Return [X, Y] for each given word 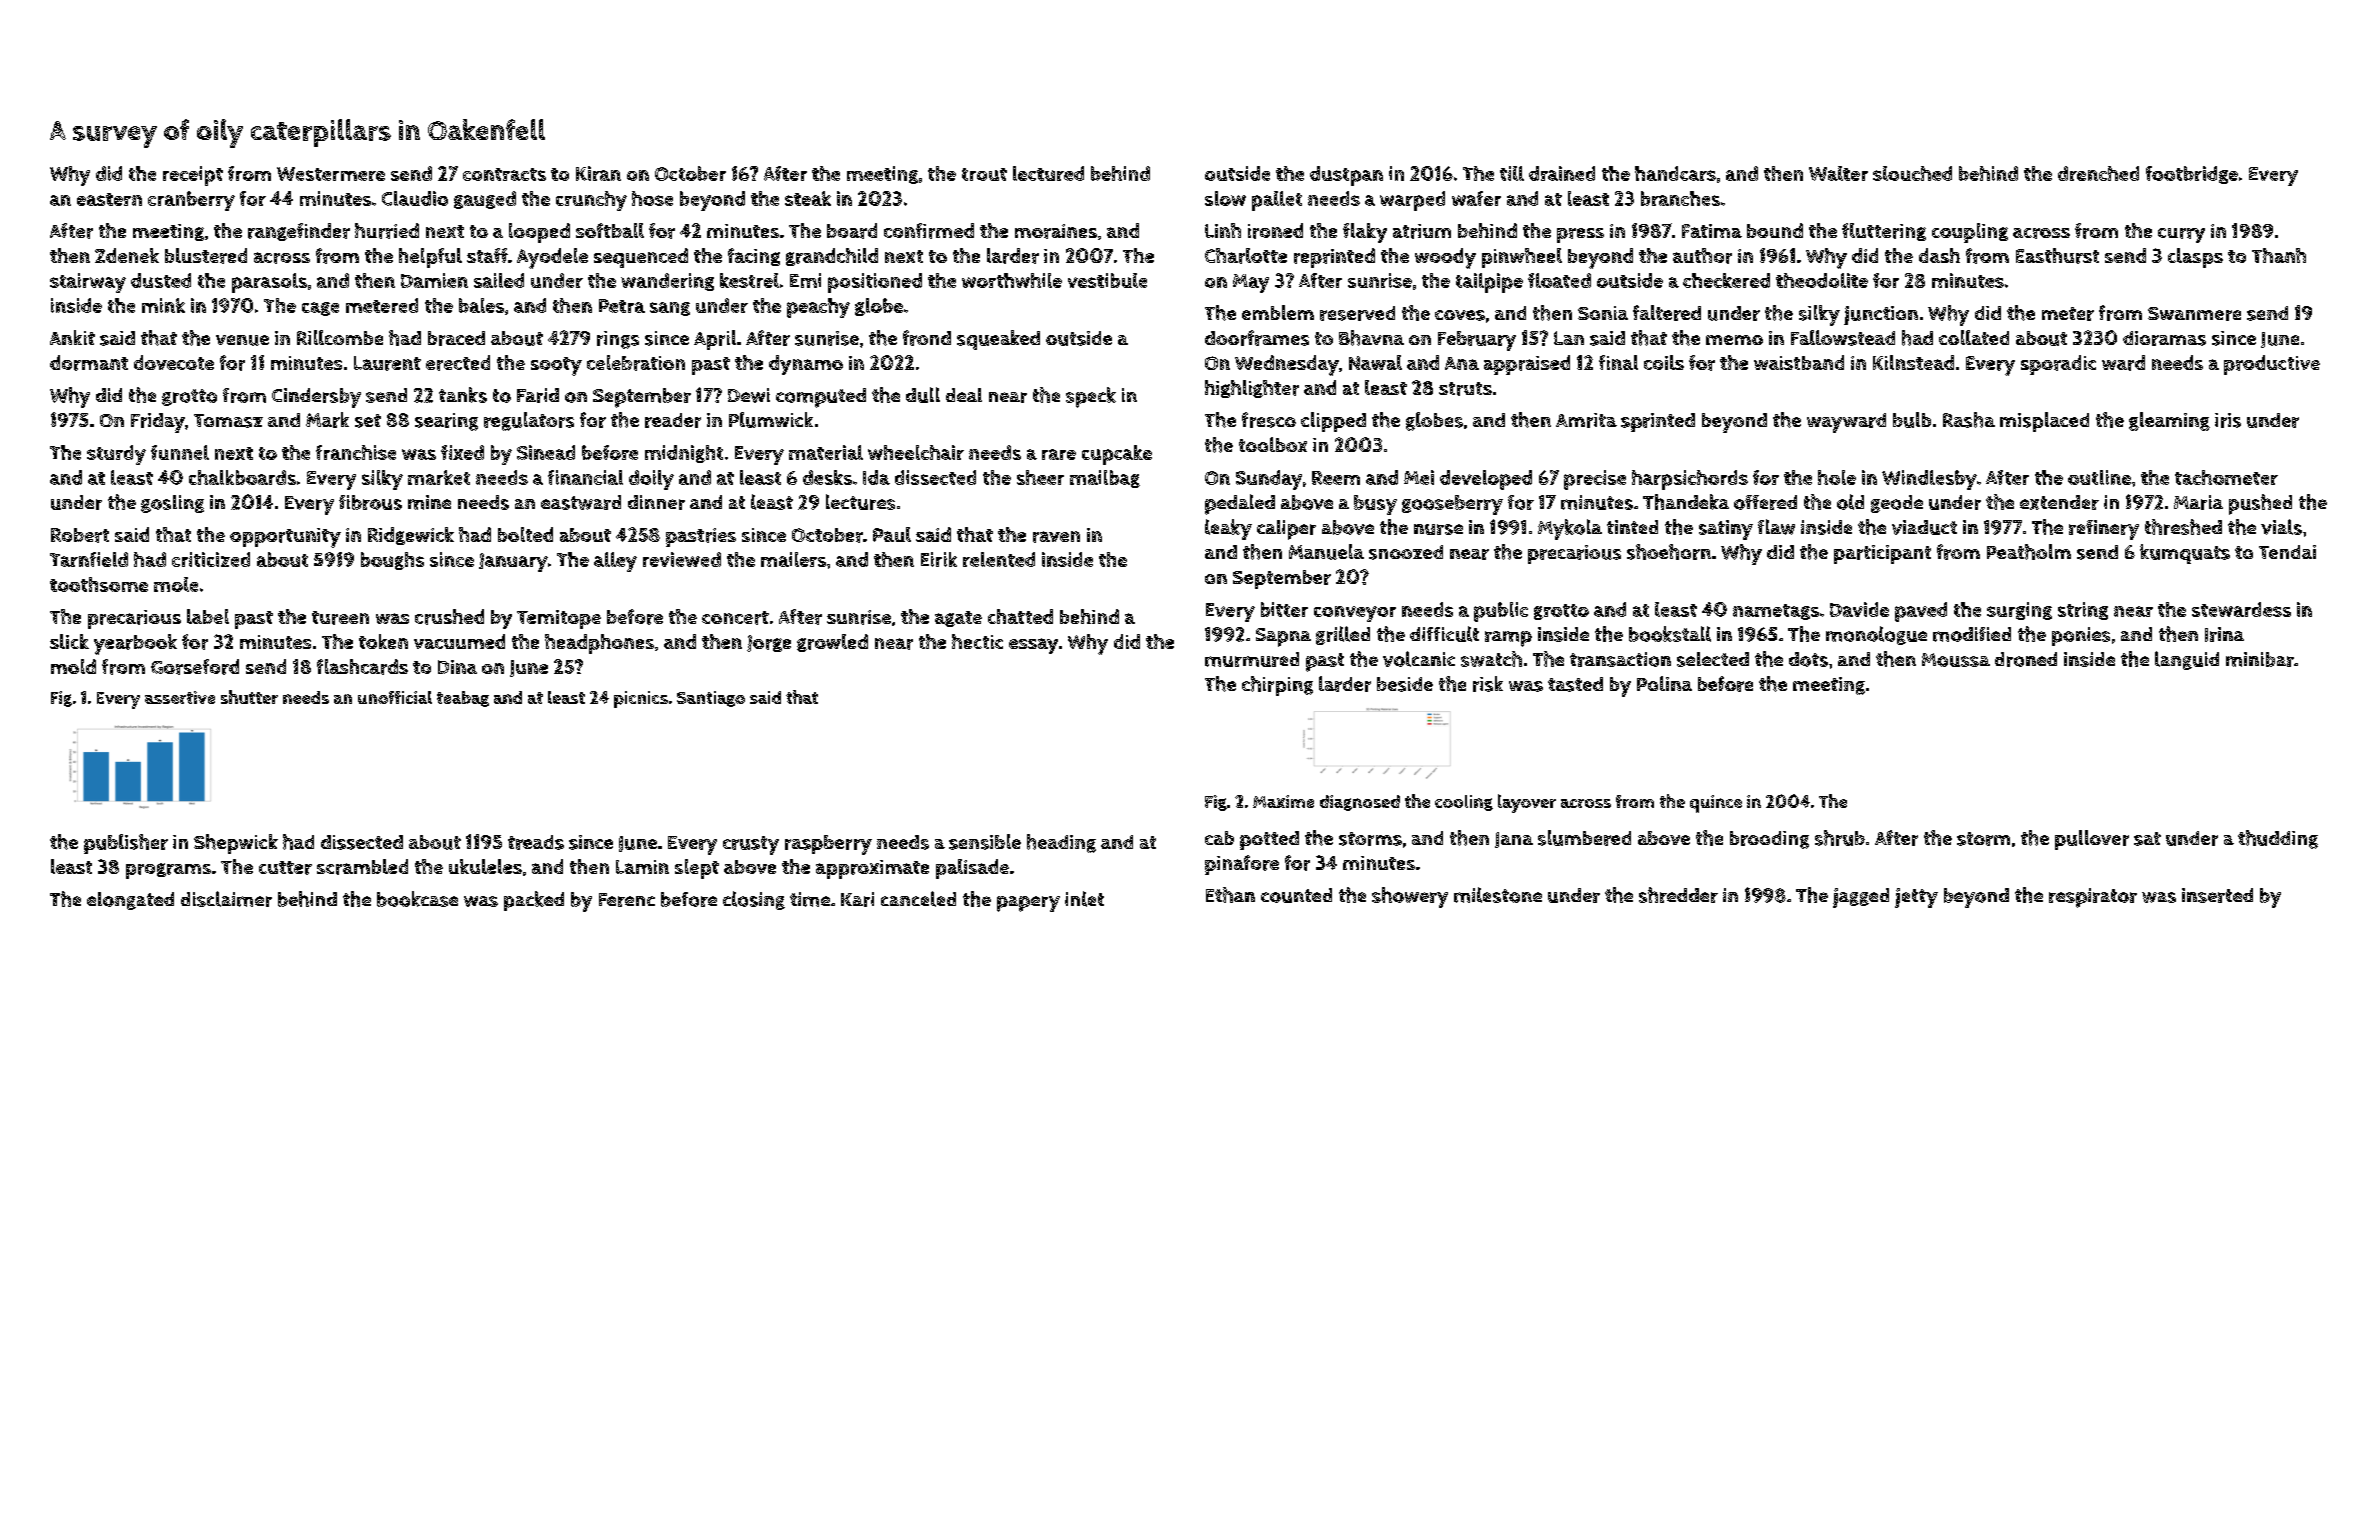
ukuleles [485, 866]
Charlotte [1246, 256]
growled [832, 643]
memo [1734, 340]
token [383, 641]
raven [1056, 537]
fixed [462, 452]
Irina [2224, 634]
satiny [1726, 530]
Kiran [598, 173]
